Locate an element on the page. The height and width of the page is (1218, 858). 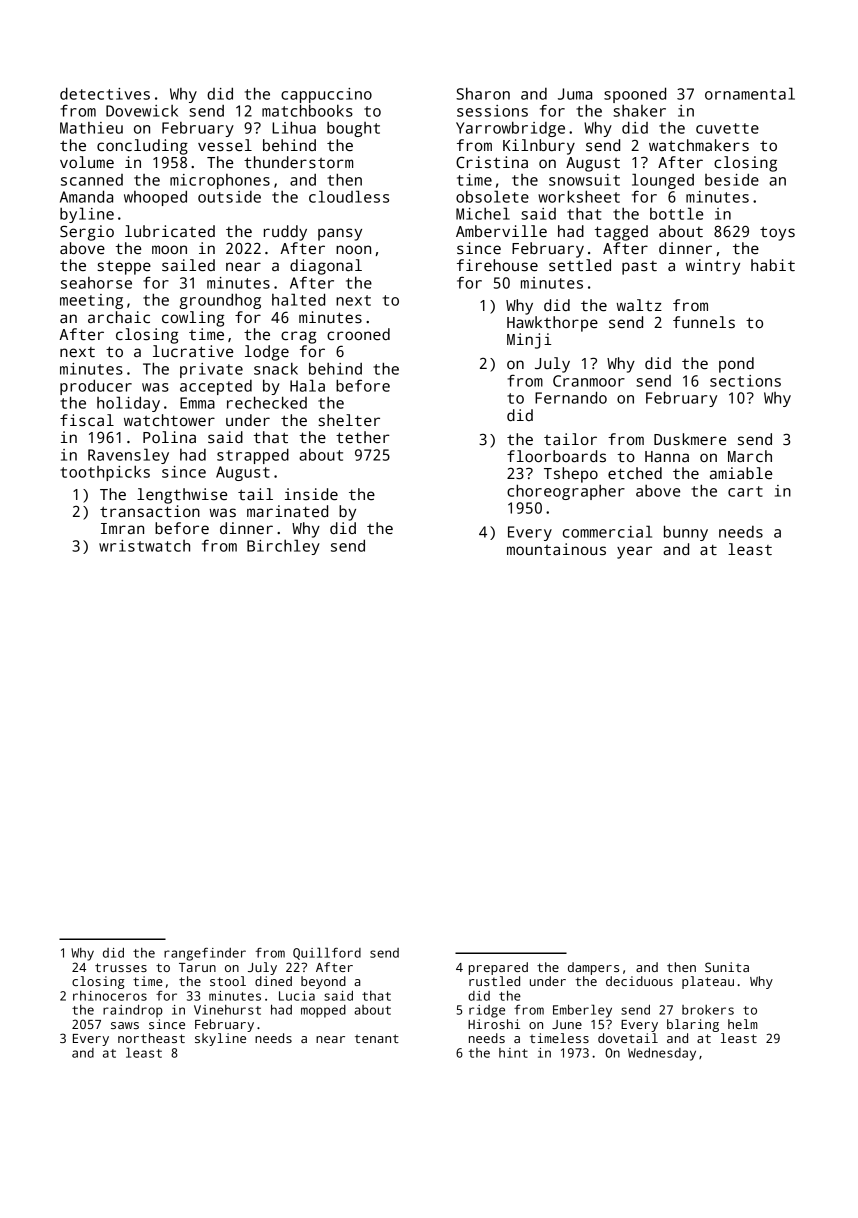
cart is located at coordinates (745, 491).
